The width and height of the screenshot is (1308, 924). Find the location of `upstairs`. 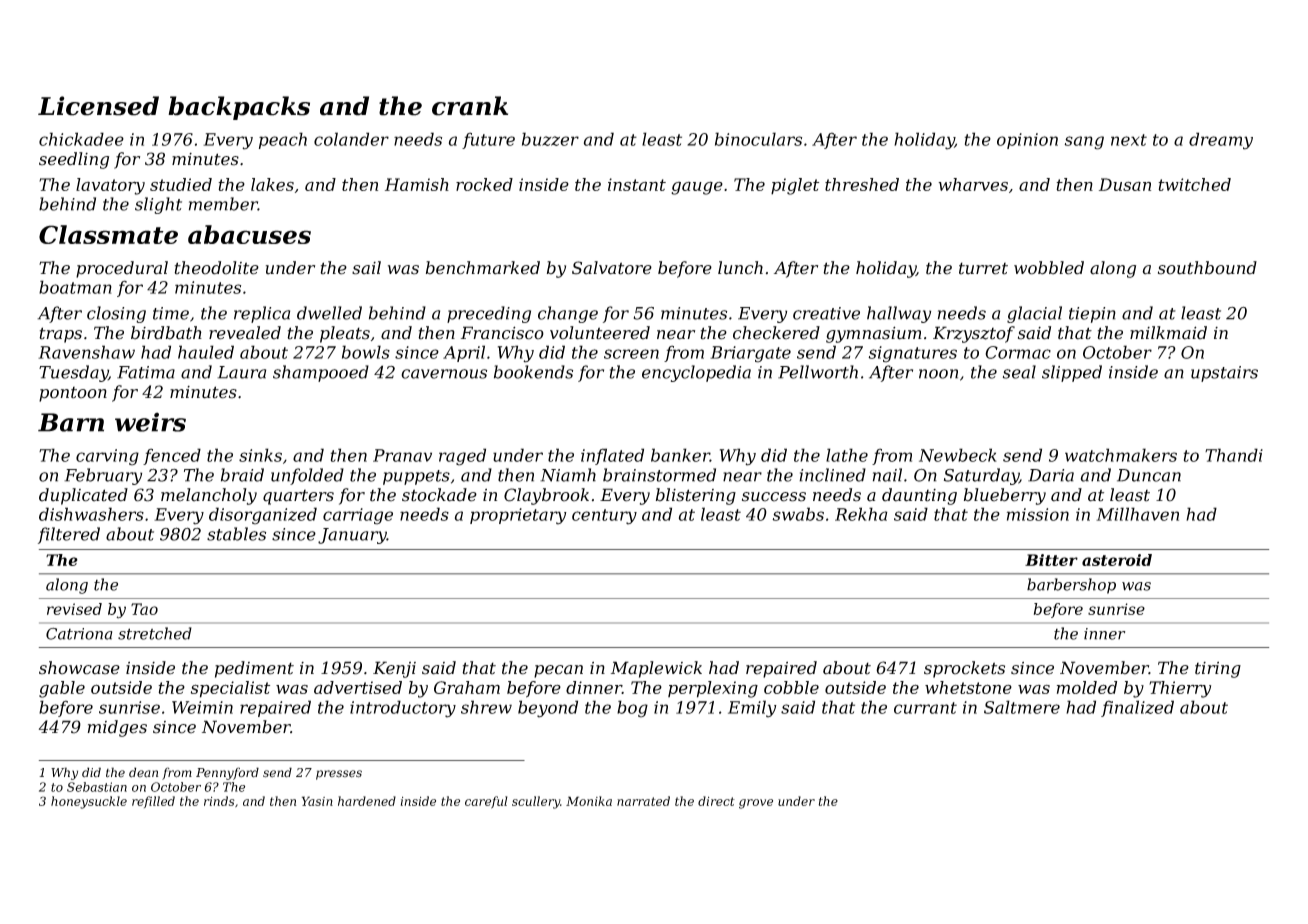

upstairs is located at coordinates (1224, 374).
